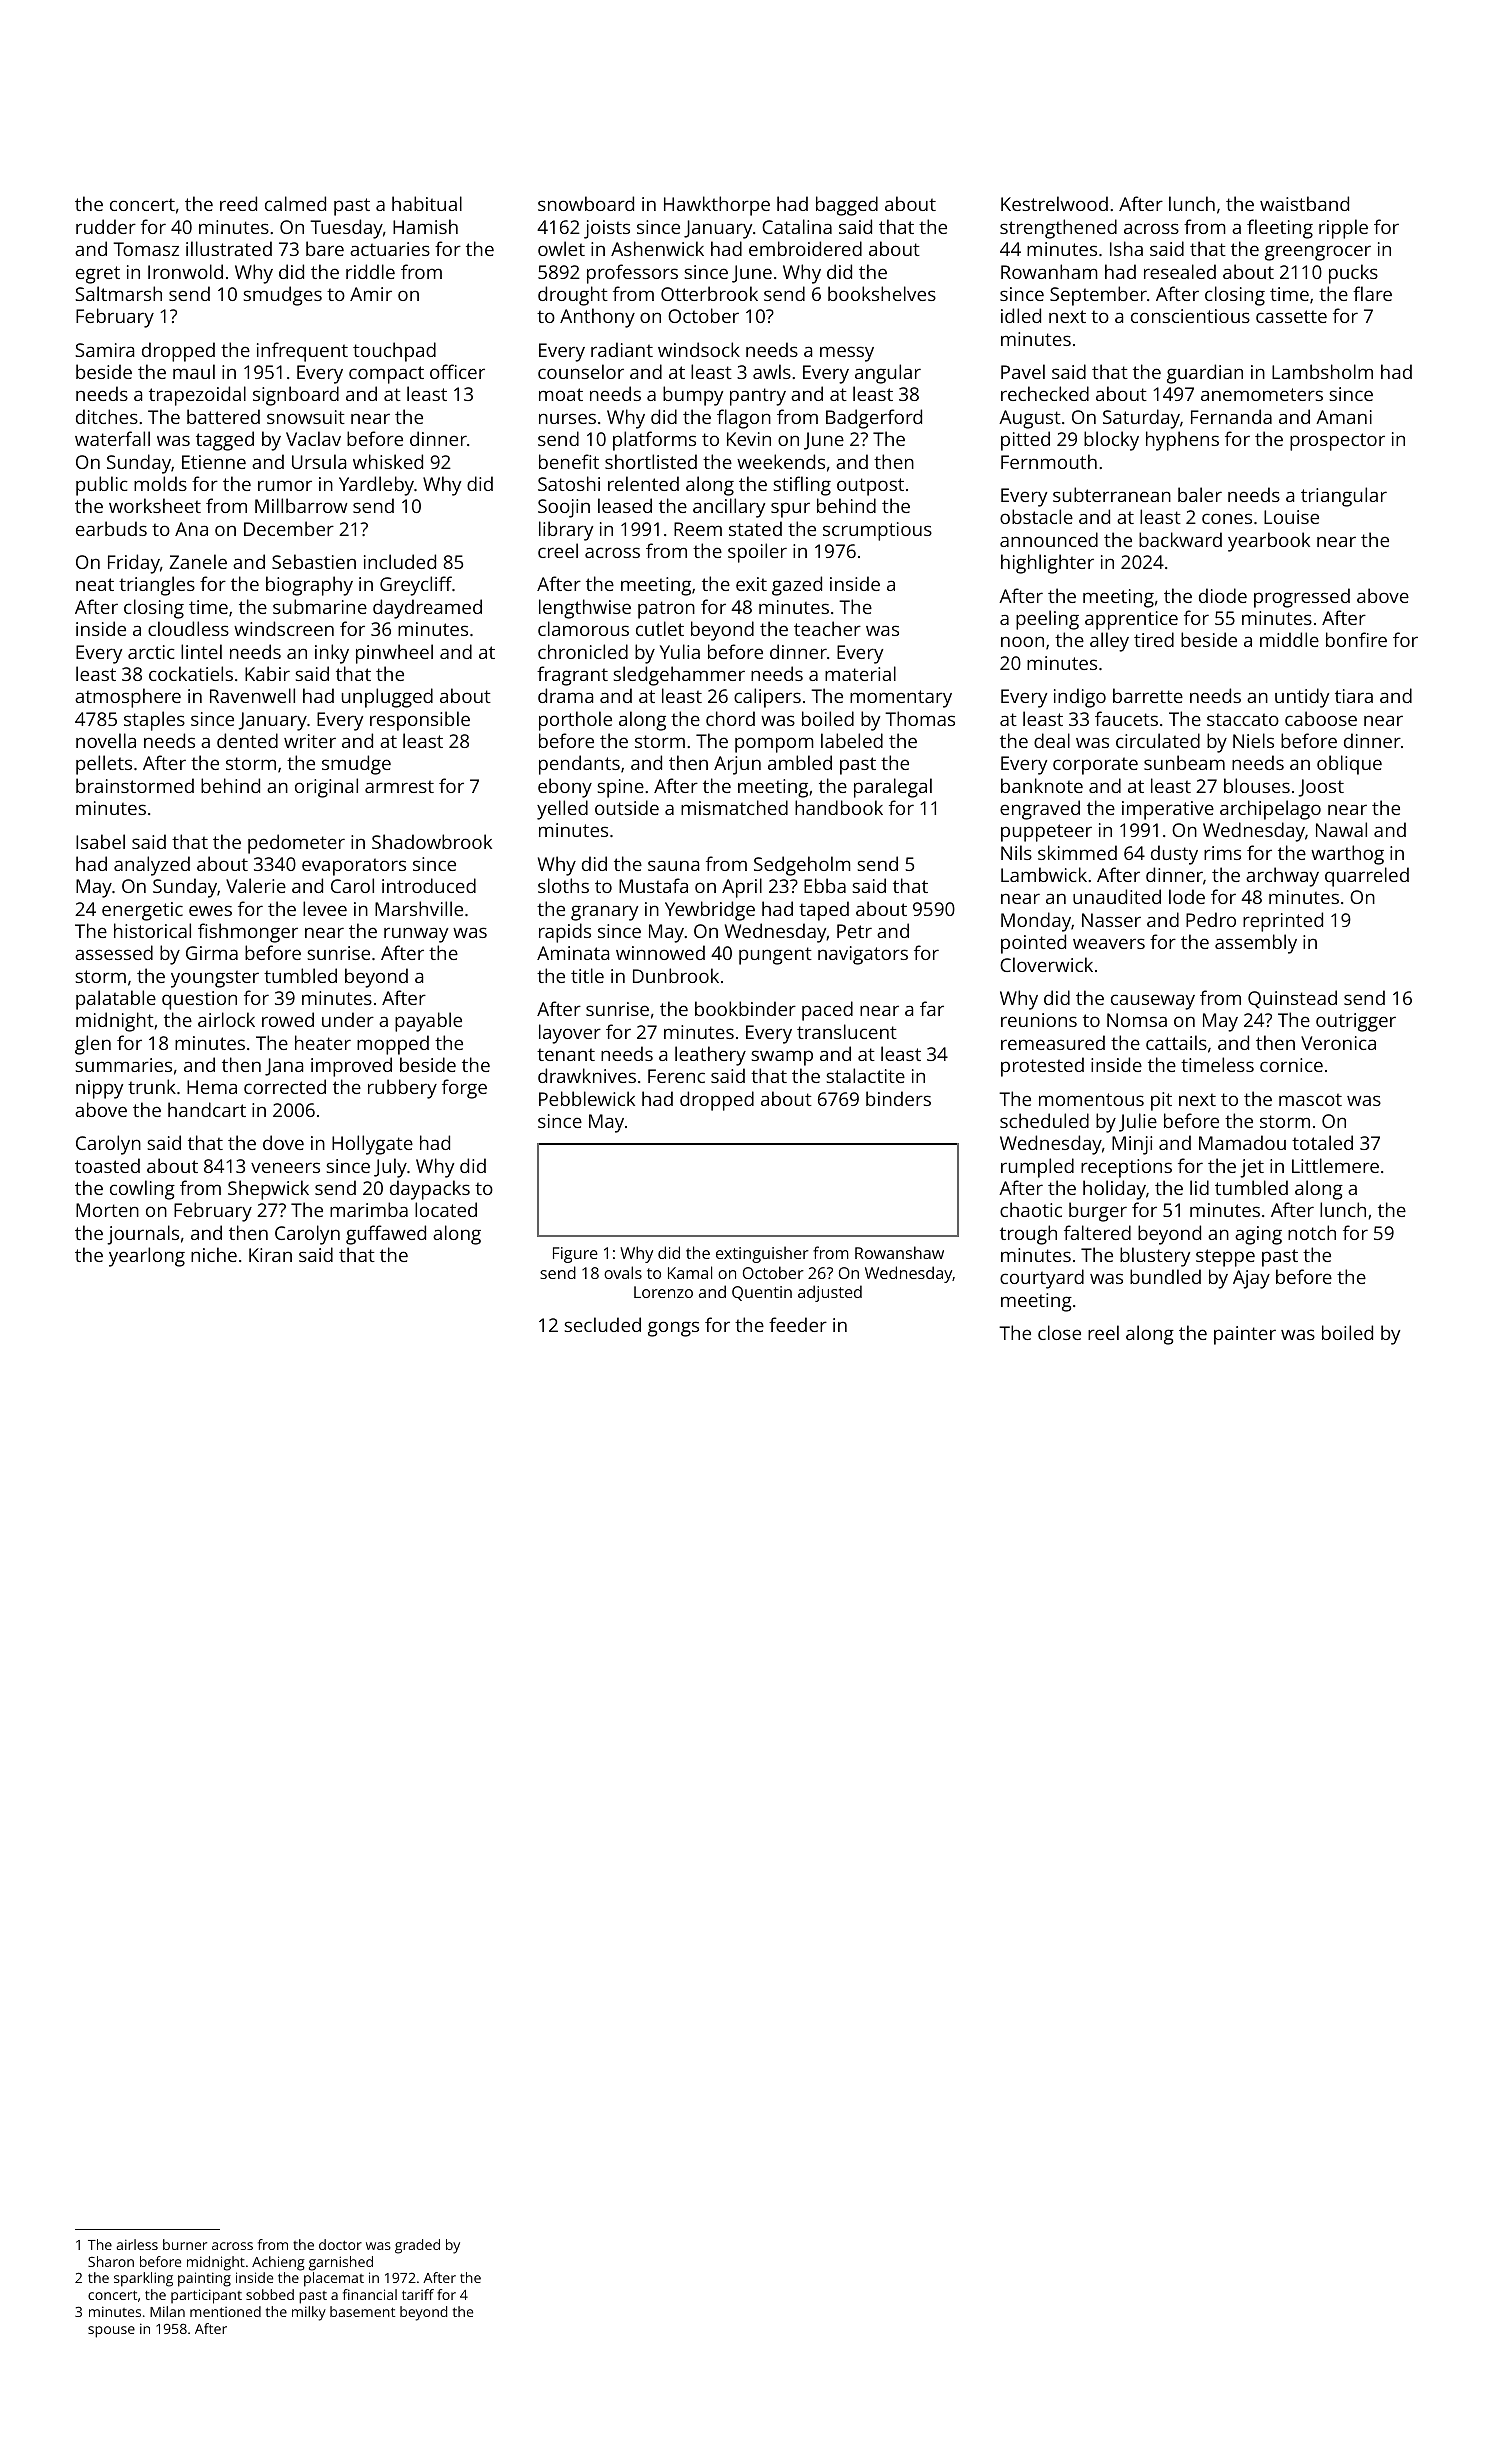 The height and width of the page is (2464, 1496). I want to click on waistband, so click(1304, 203).
